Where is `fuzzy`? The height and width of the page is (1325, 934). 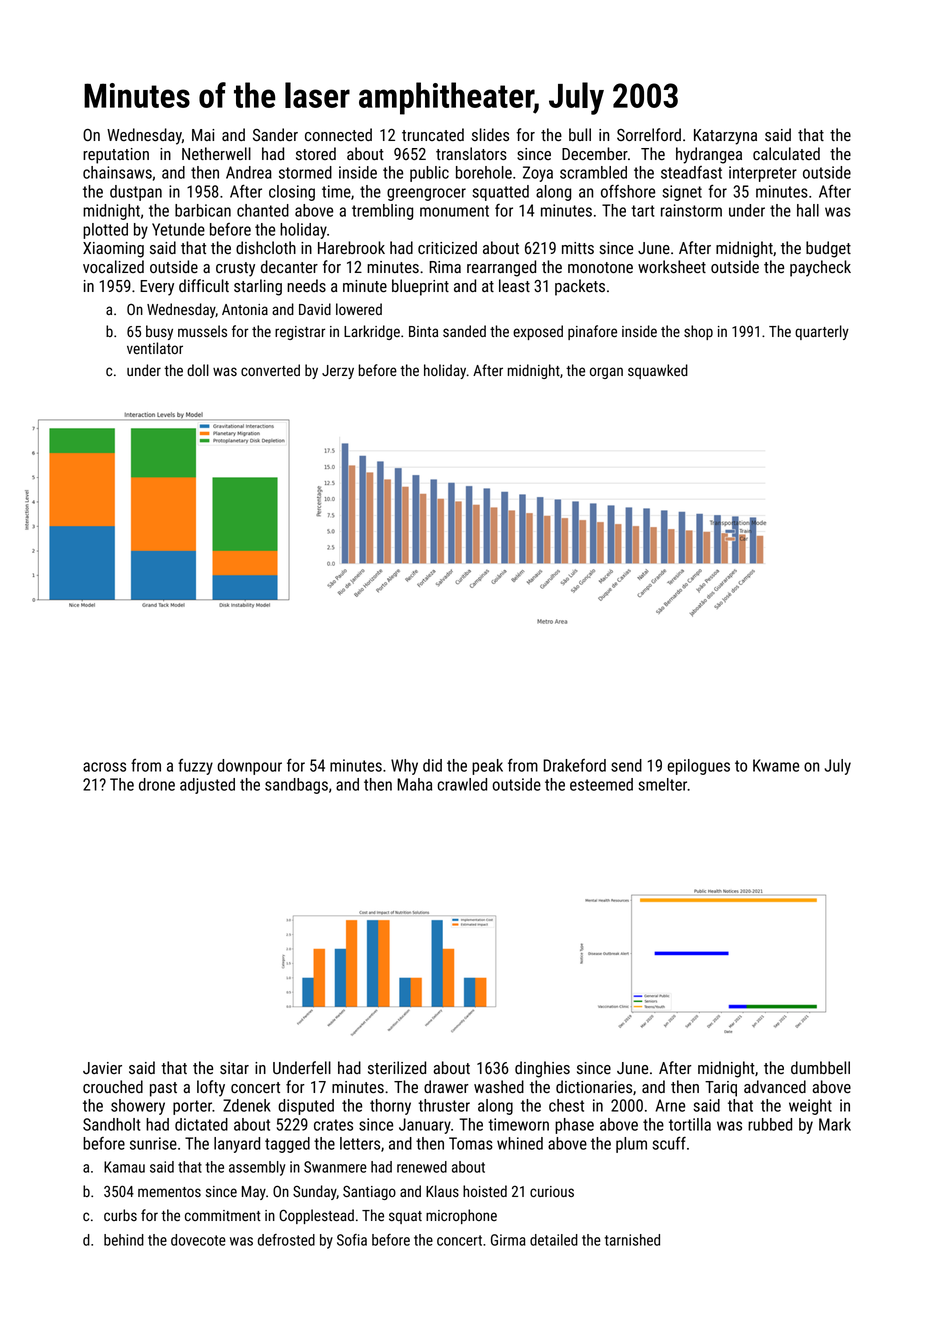
fuzzy is located at coordinates (195, 767).
